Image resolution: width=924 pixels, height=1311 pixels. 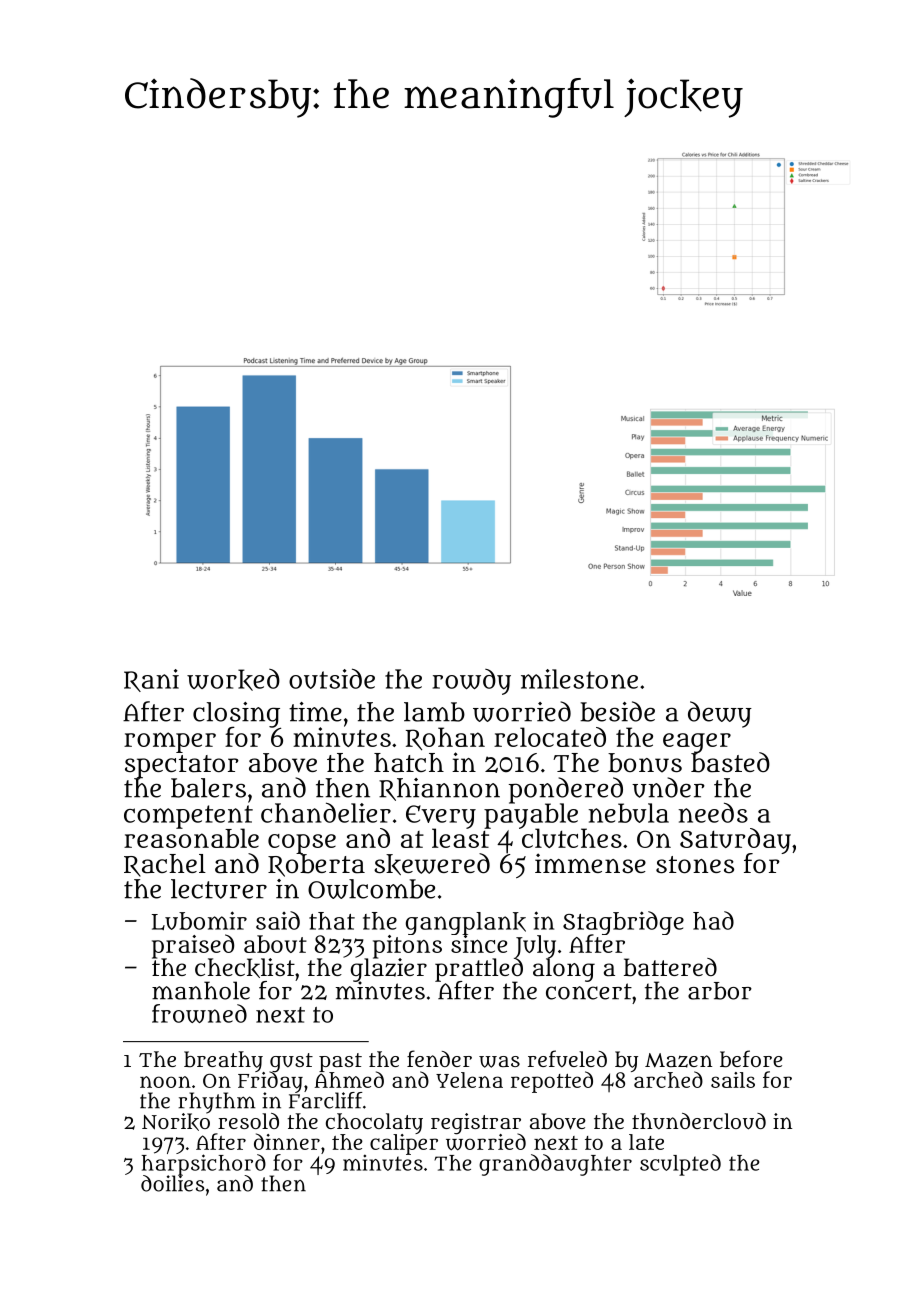 I want to click on arched, so click(x=668, y=1080).
